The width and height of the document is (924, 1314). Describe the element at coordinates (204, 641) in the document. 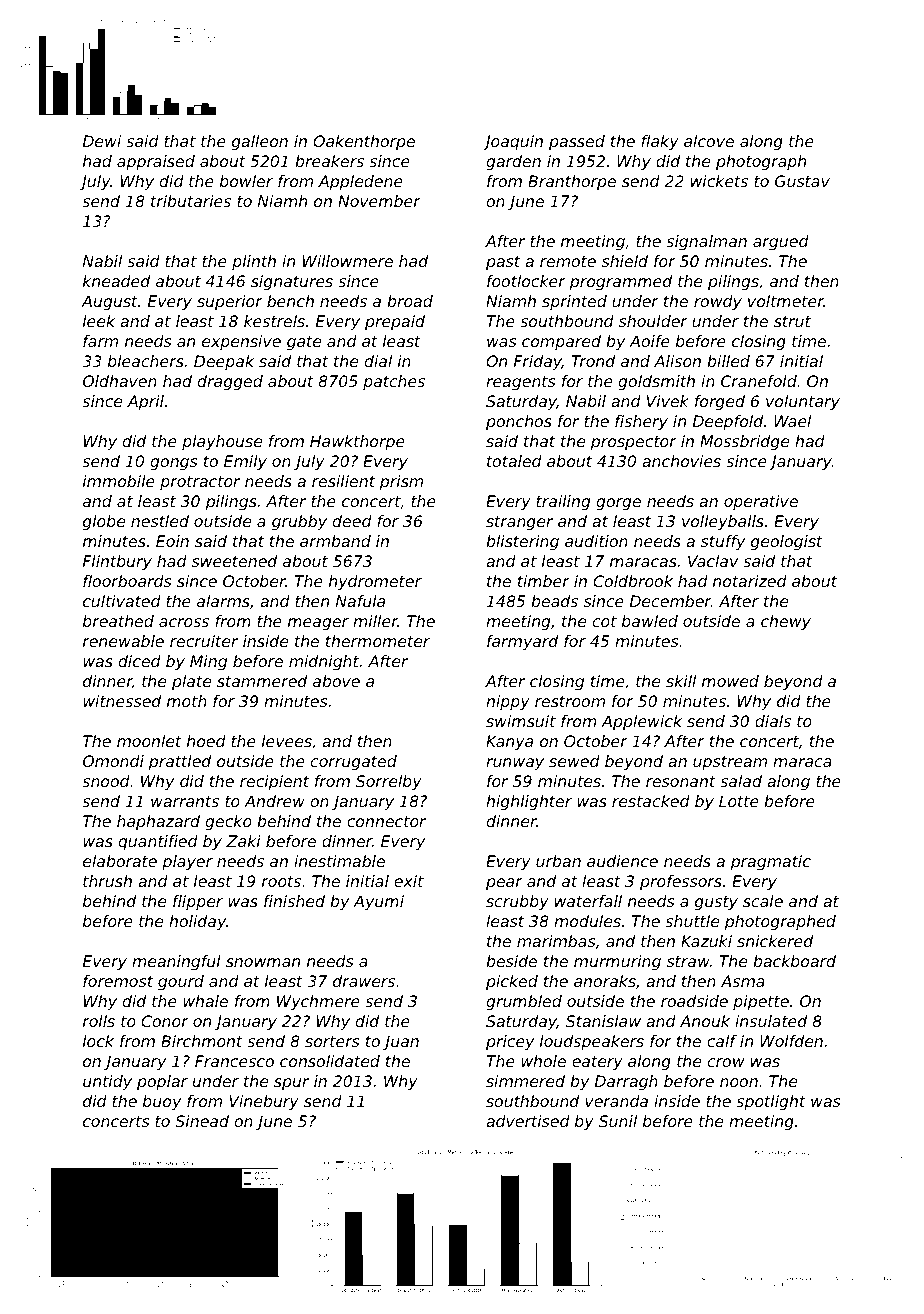

I see `recruiter` at that location.
